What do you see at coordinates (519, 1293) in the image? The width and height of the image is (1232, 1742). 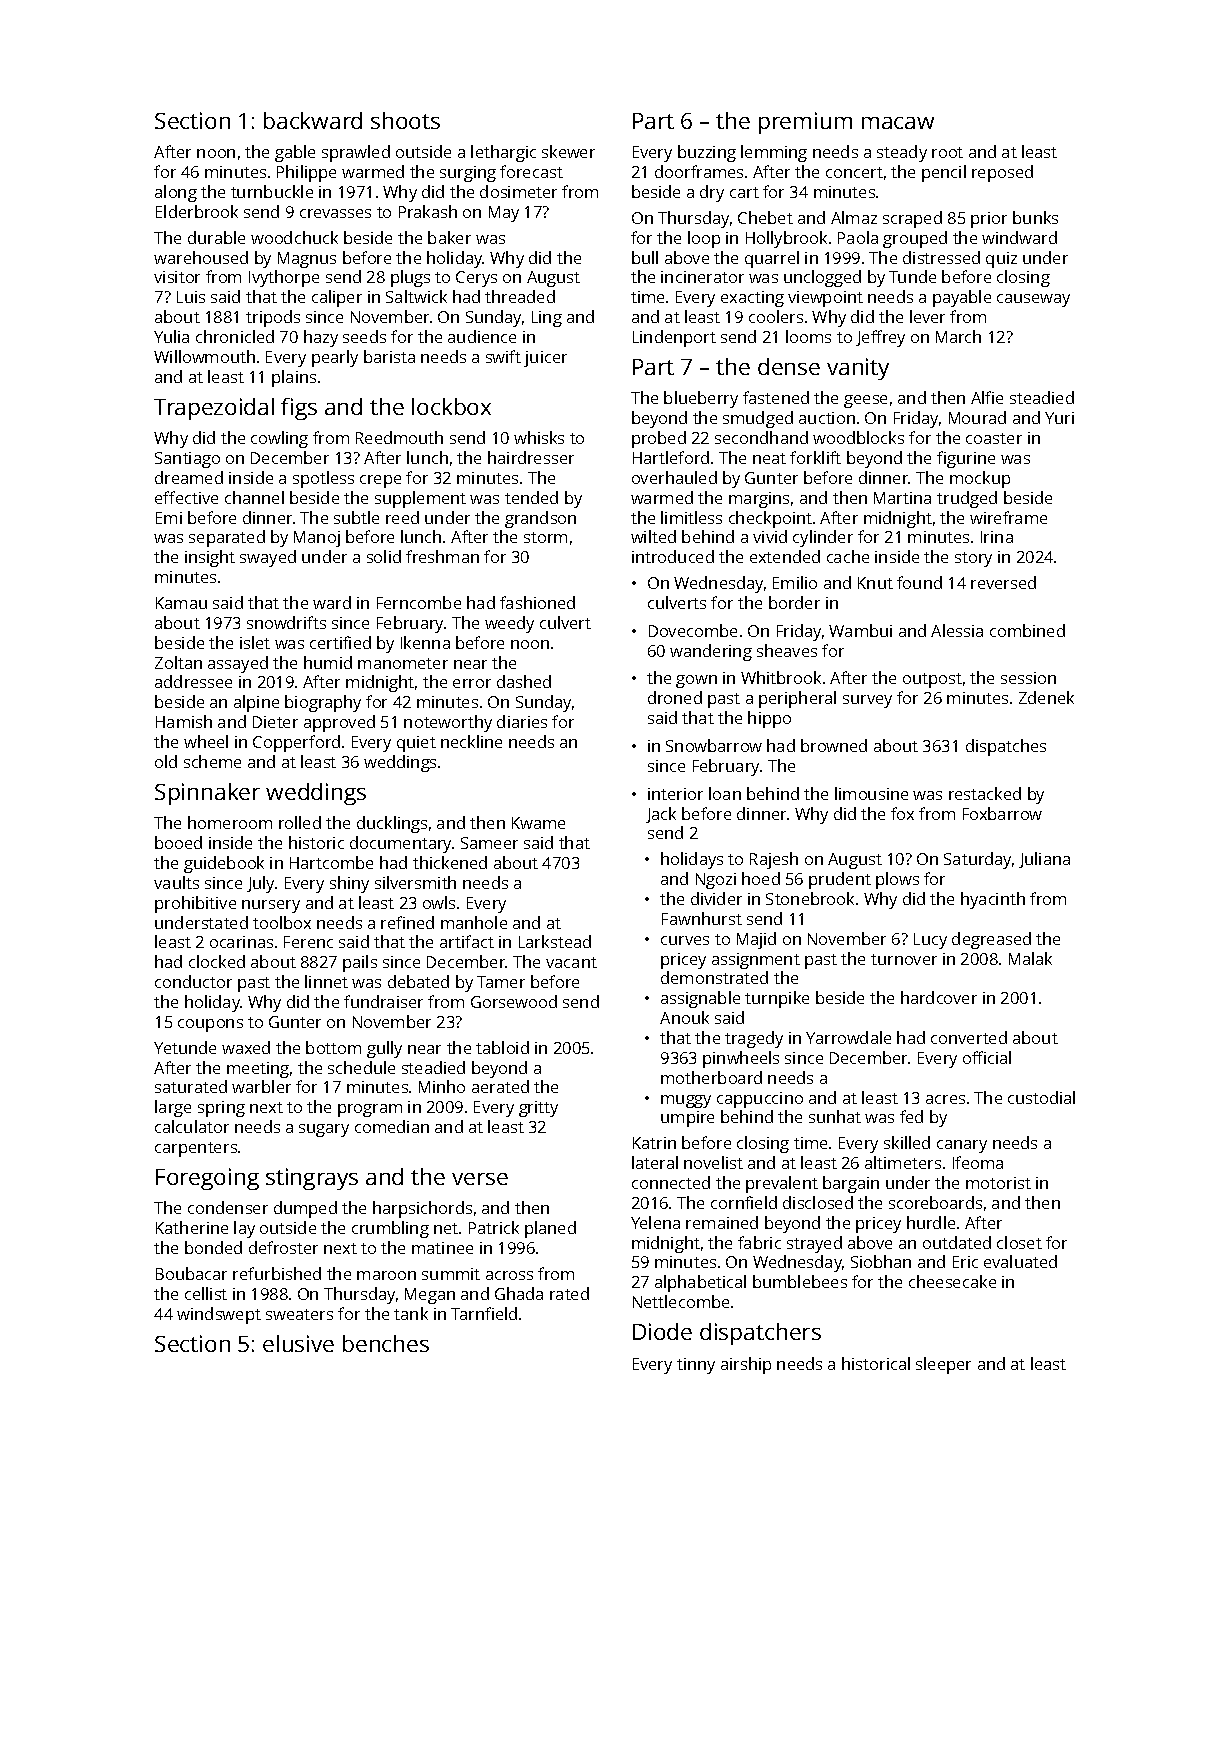 I see `Ghada` at bounding box center [519, 1293].
